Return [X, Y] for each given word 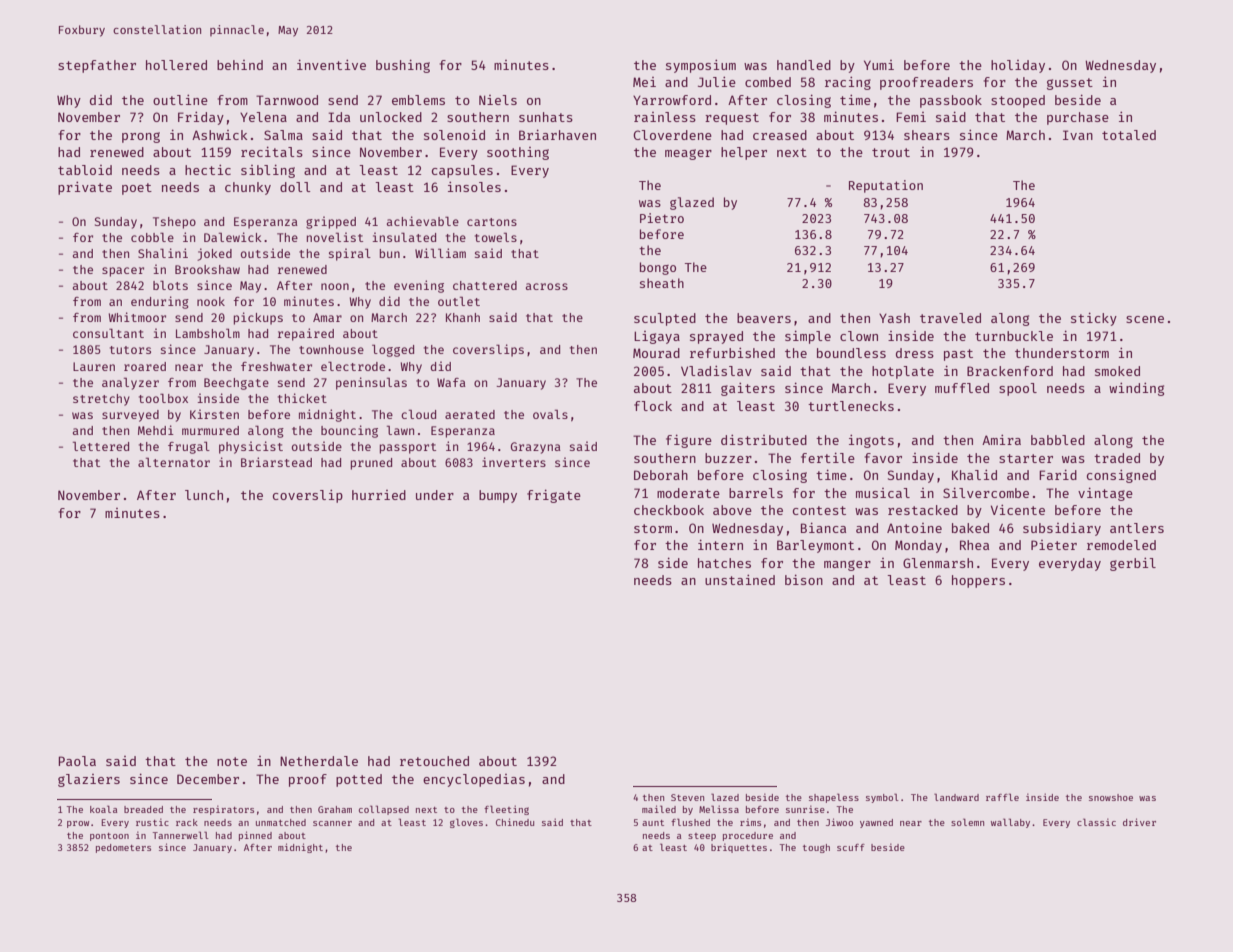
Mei [644, 82]
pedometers [123, 848]
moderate [688, 493]
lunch [204, 495]
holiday [1018, 66]
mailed [659, 809]
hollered [176, 65]
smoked [1117, 371]
